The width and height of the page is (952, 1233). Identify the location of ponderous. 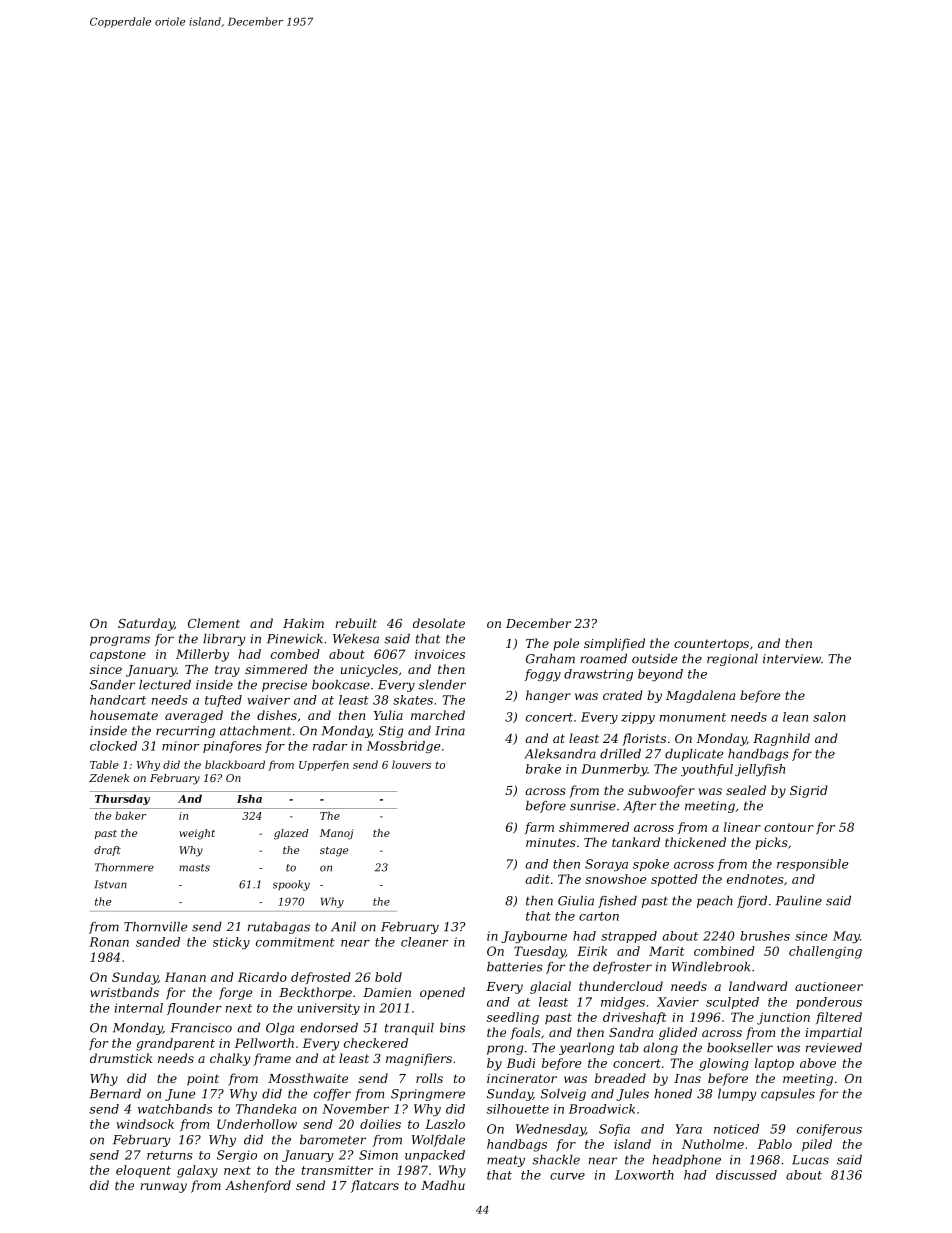
(829, 1003).
